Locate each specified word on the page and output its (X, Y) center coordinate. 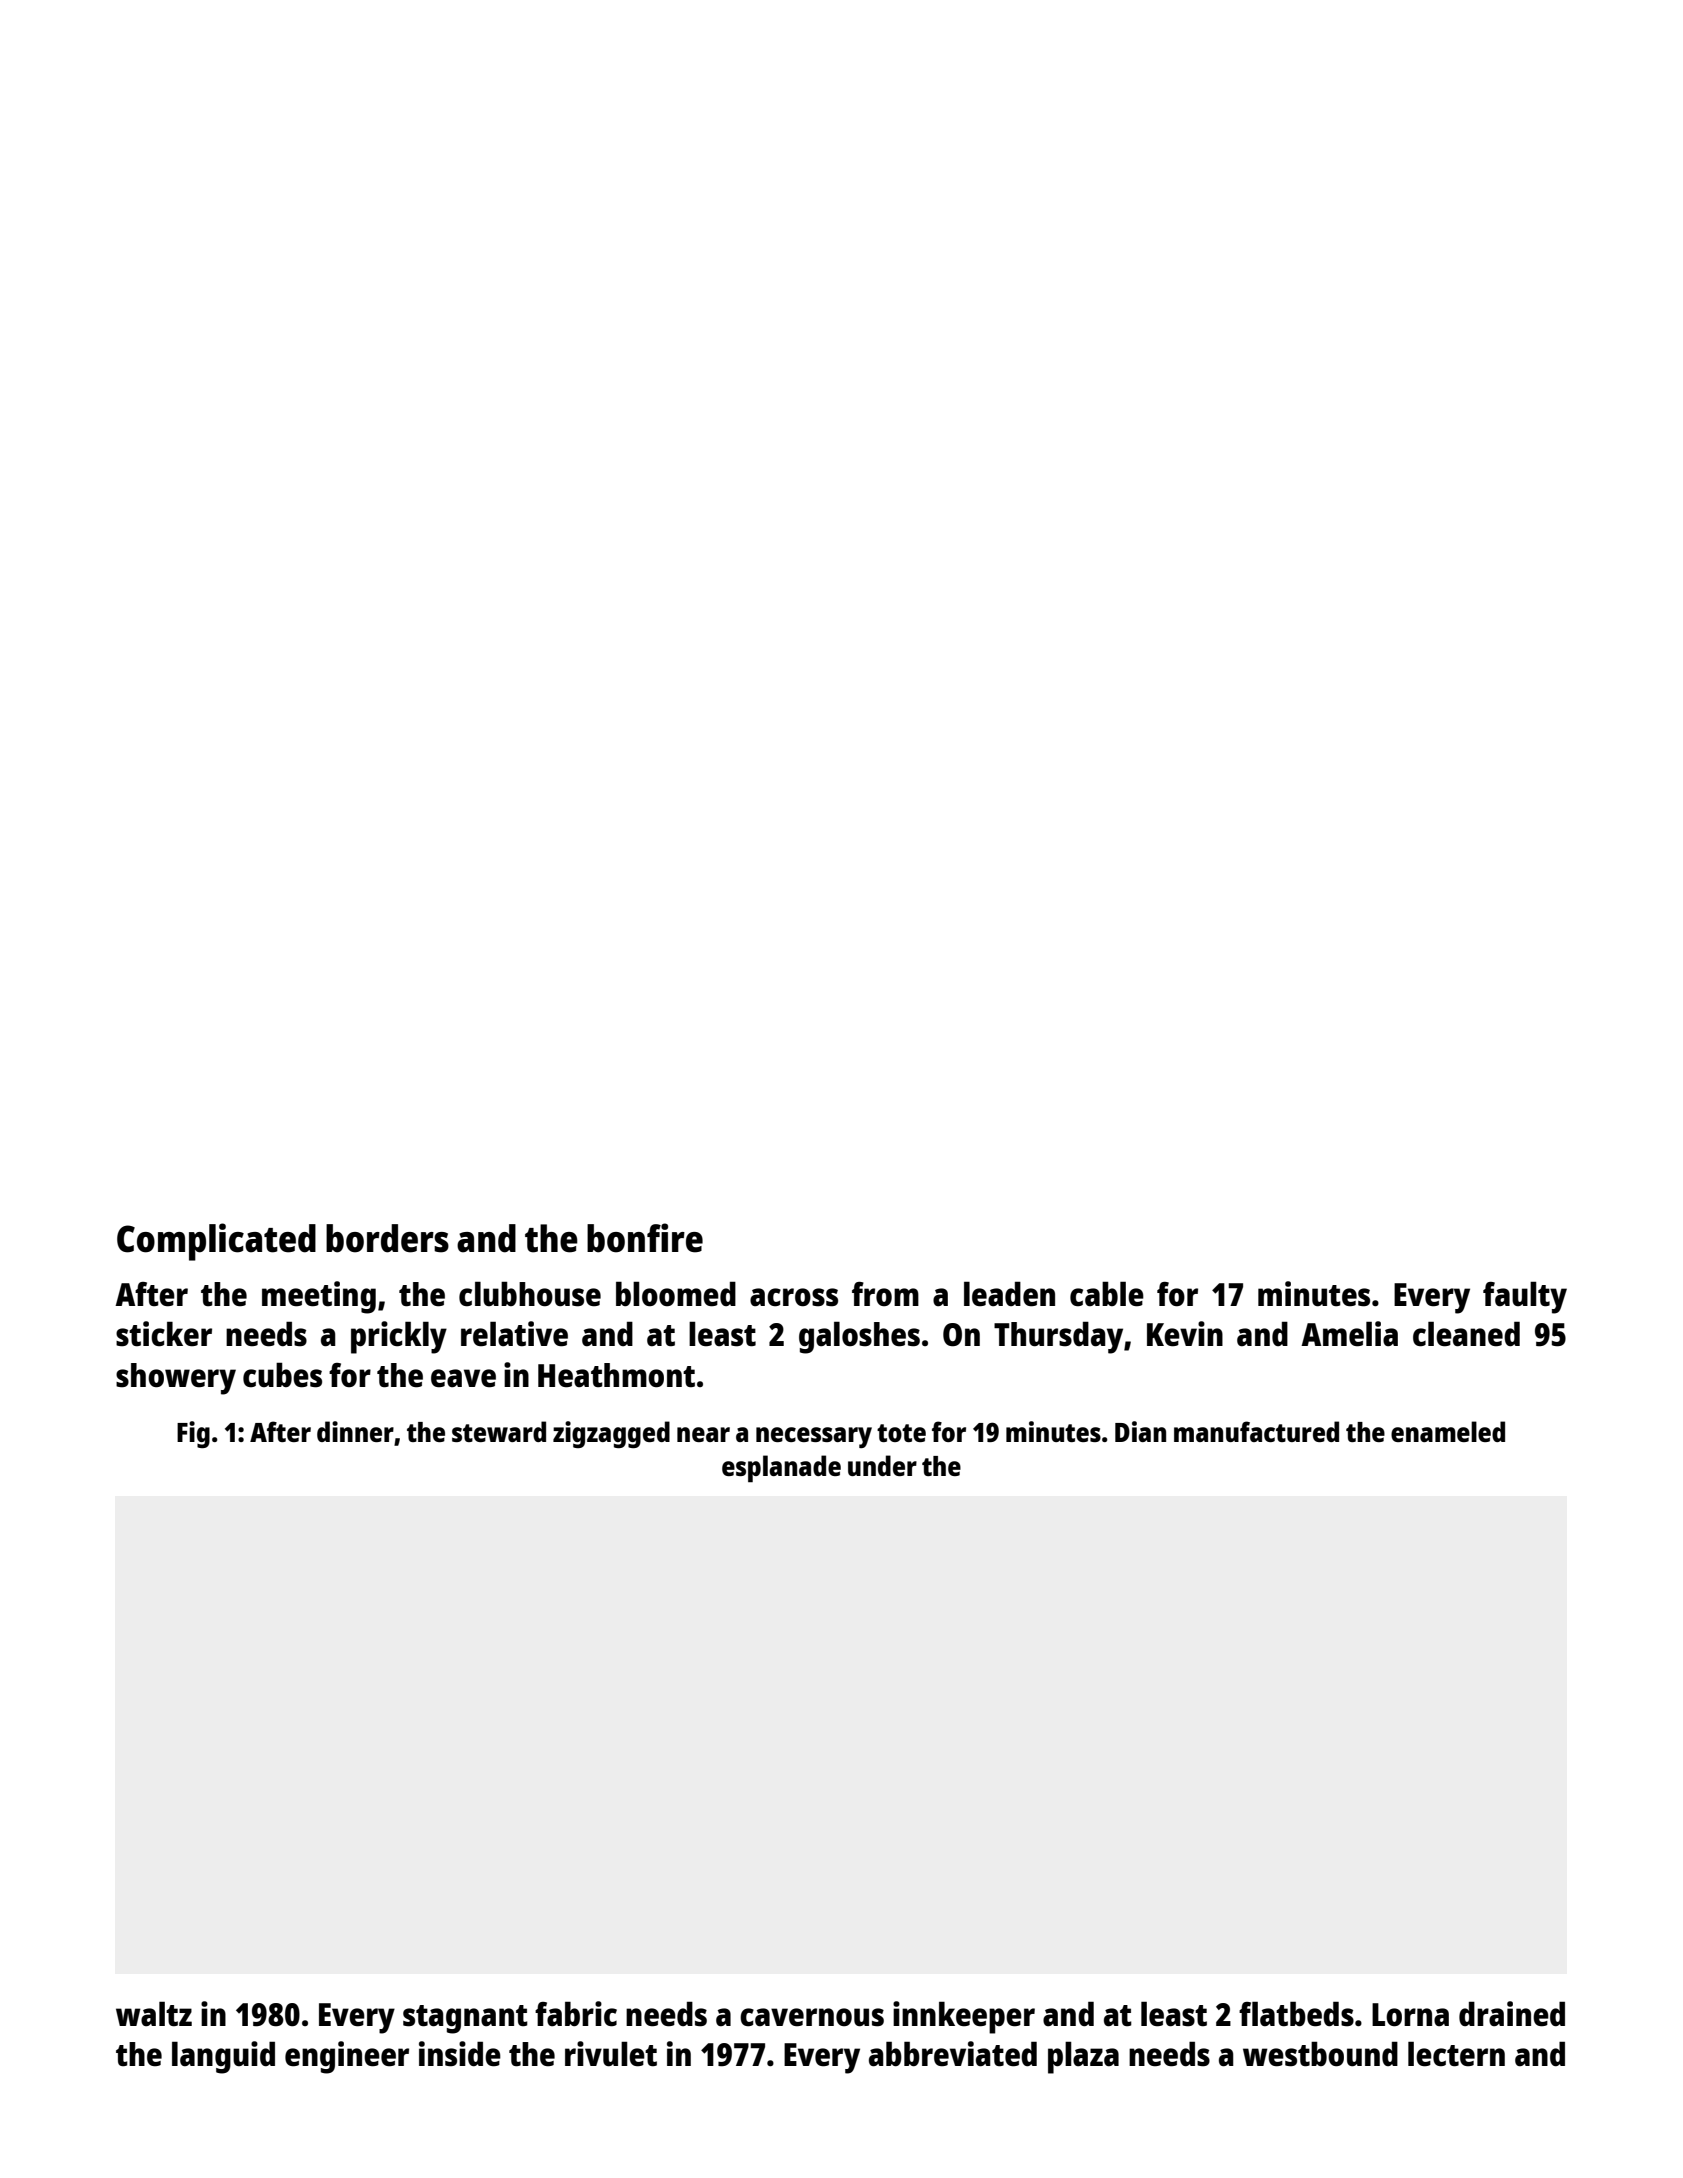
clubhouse (530, 1294)
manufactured (1256, 1431)
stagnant (465, 2019)
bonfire (645, 1238)
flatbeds (1296, 2014)
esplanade (781, 1469)
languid (223, 2057)
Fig (193, 1434)
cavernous (812, 2017)
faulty (1525, 1297)
